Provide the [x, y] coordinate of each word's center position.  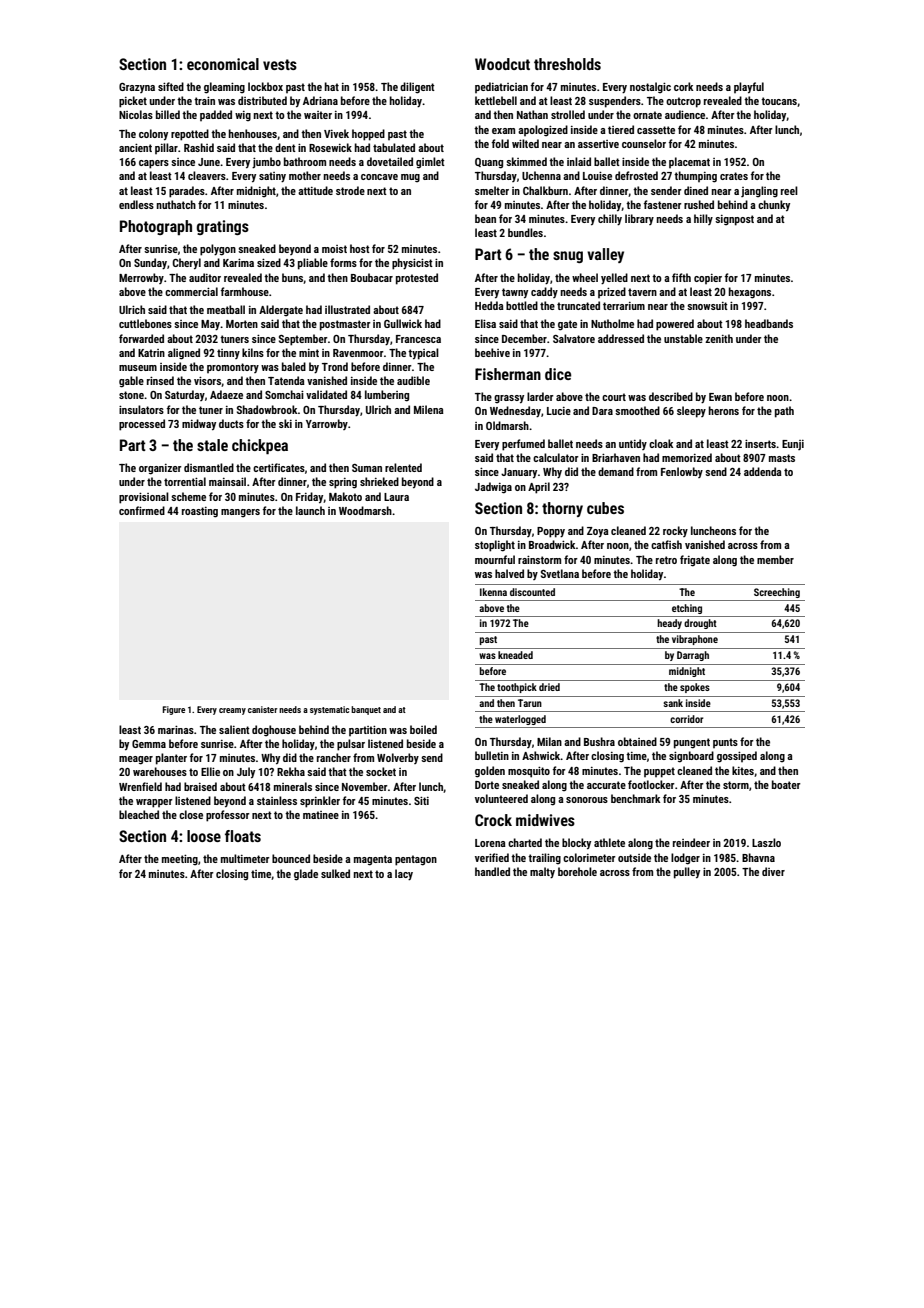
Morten [242, 324]
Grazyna [137, 88]
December [524, 338]
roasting [200, 512]
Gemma [149, 744]
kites [743, 770]
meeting [180, 860]
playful [749, 87]
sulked [335, 873]
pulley [687, 873]
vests [280, 64]
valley [605, 255]
